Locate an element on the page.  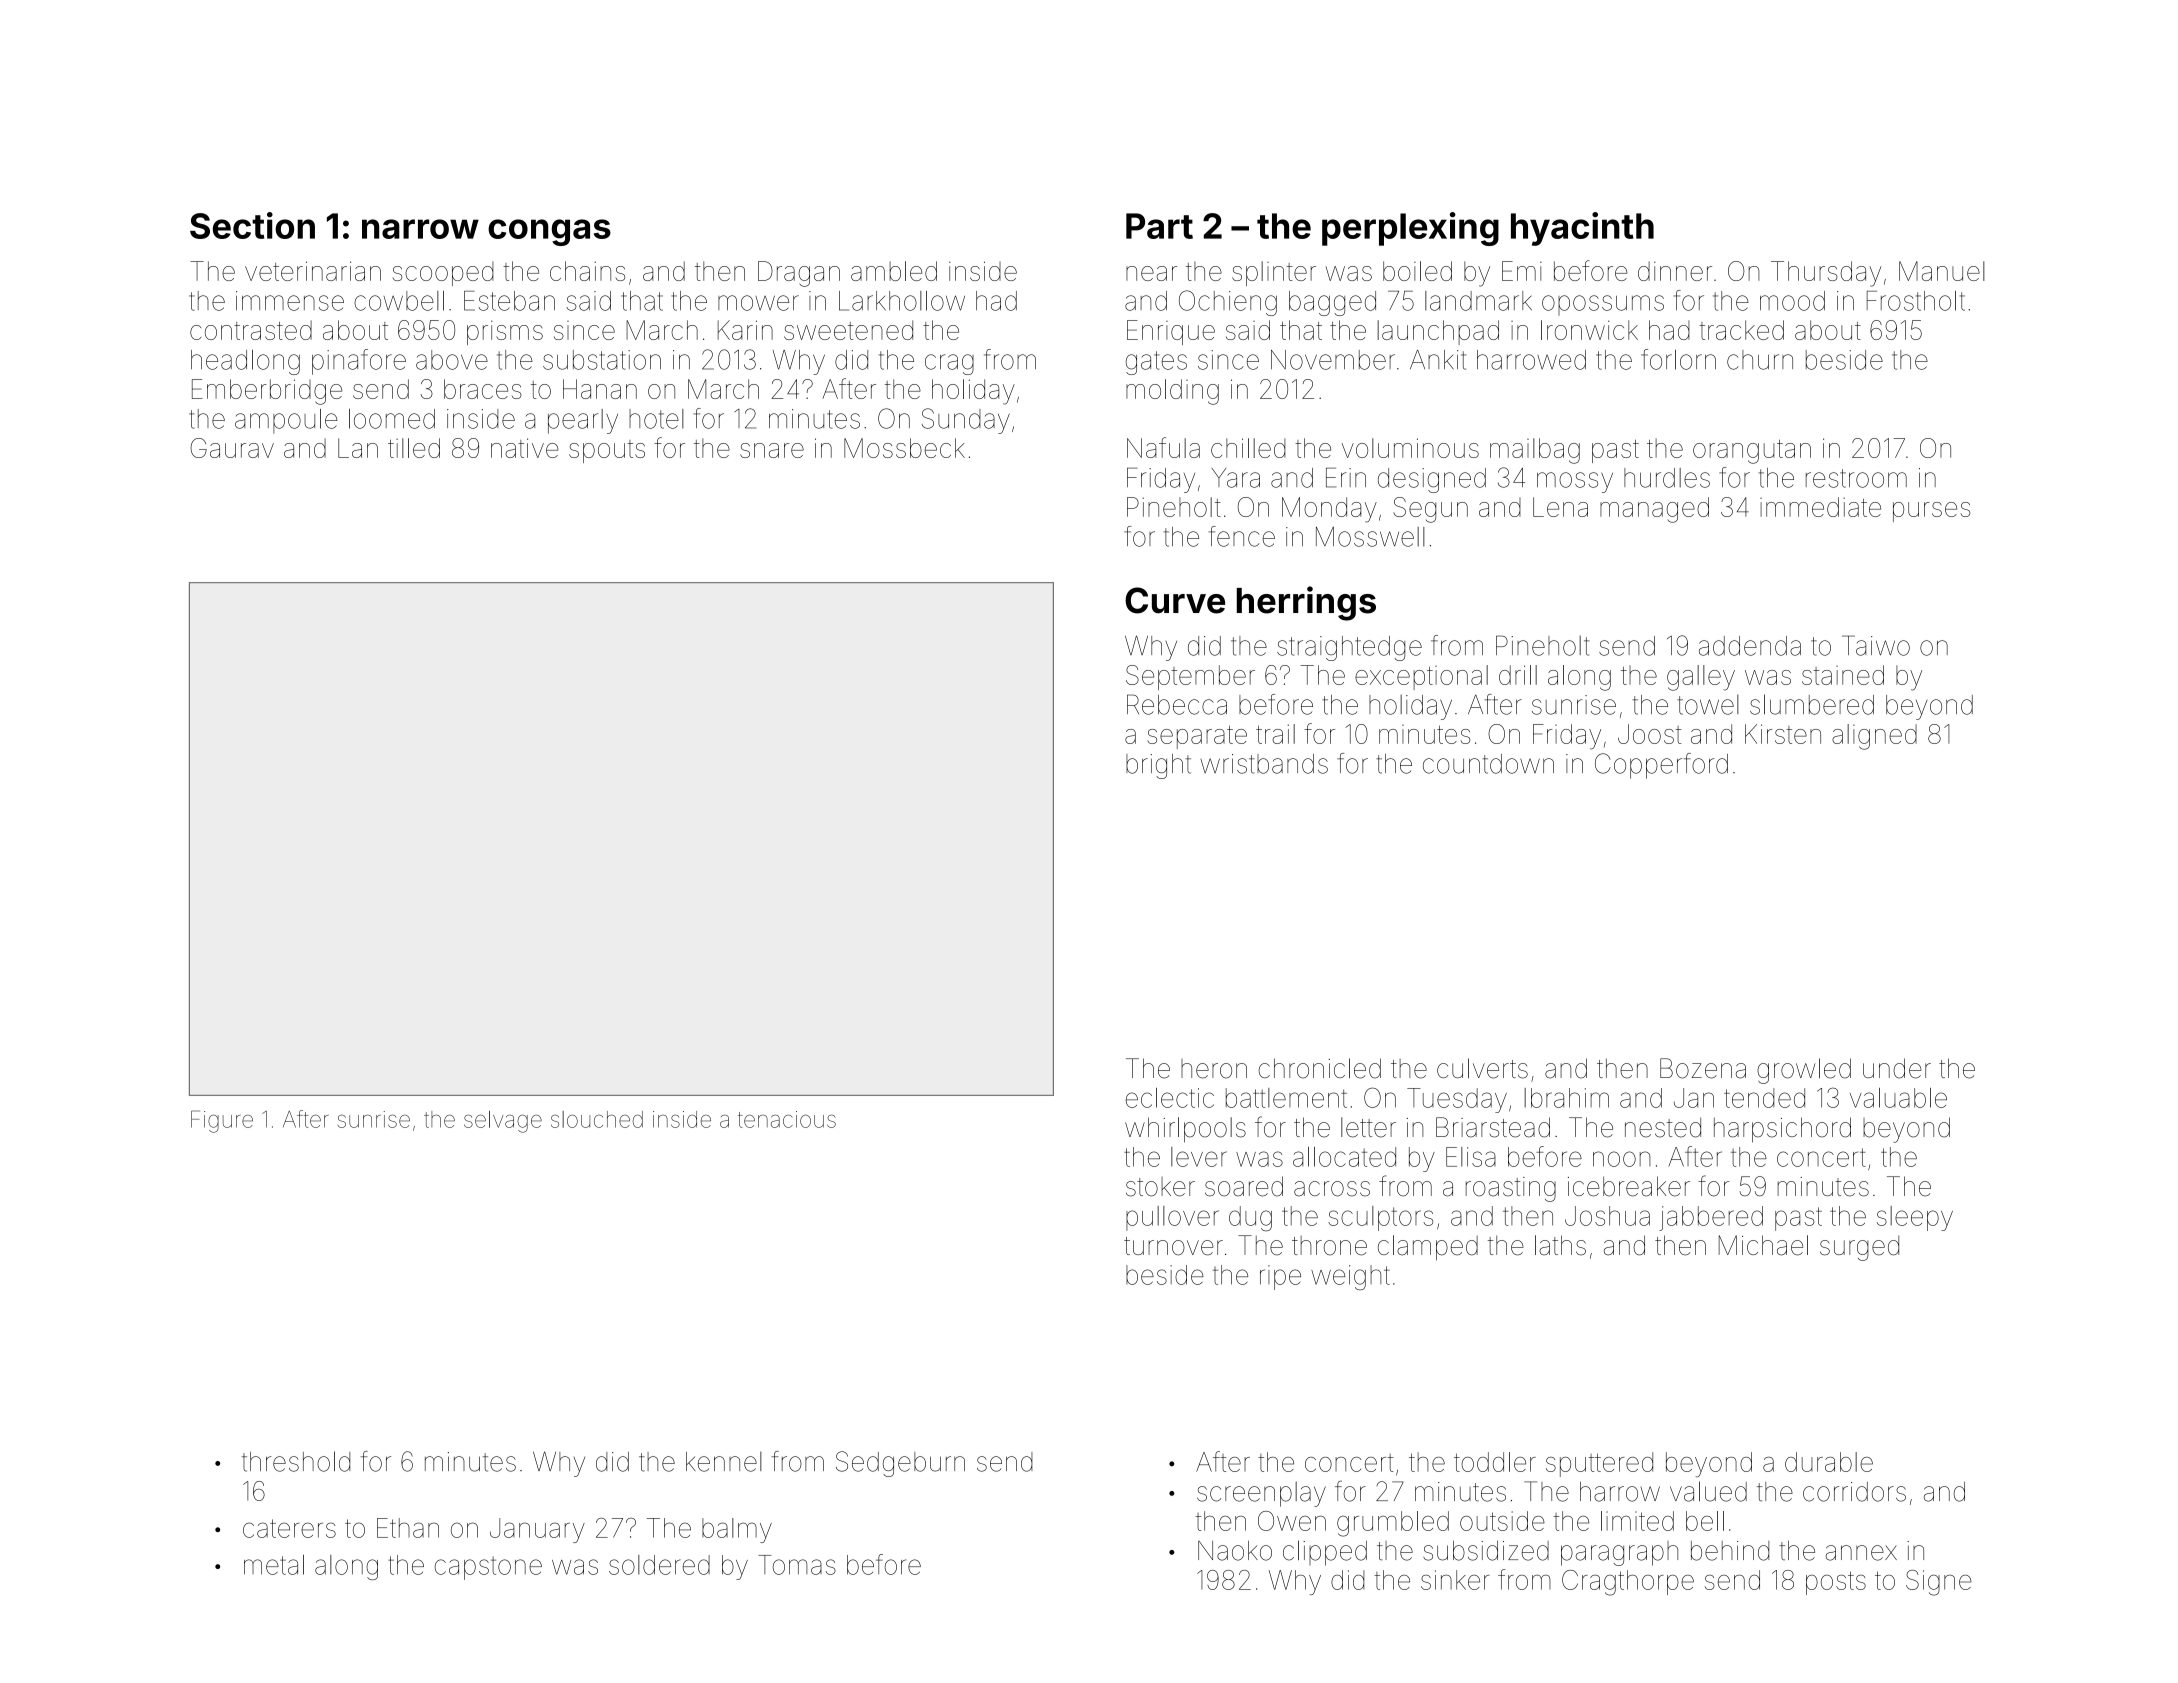
Part is located at coordinates (1159, 226).
